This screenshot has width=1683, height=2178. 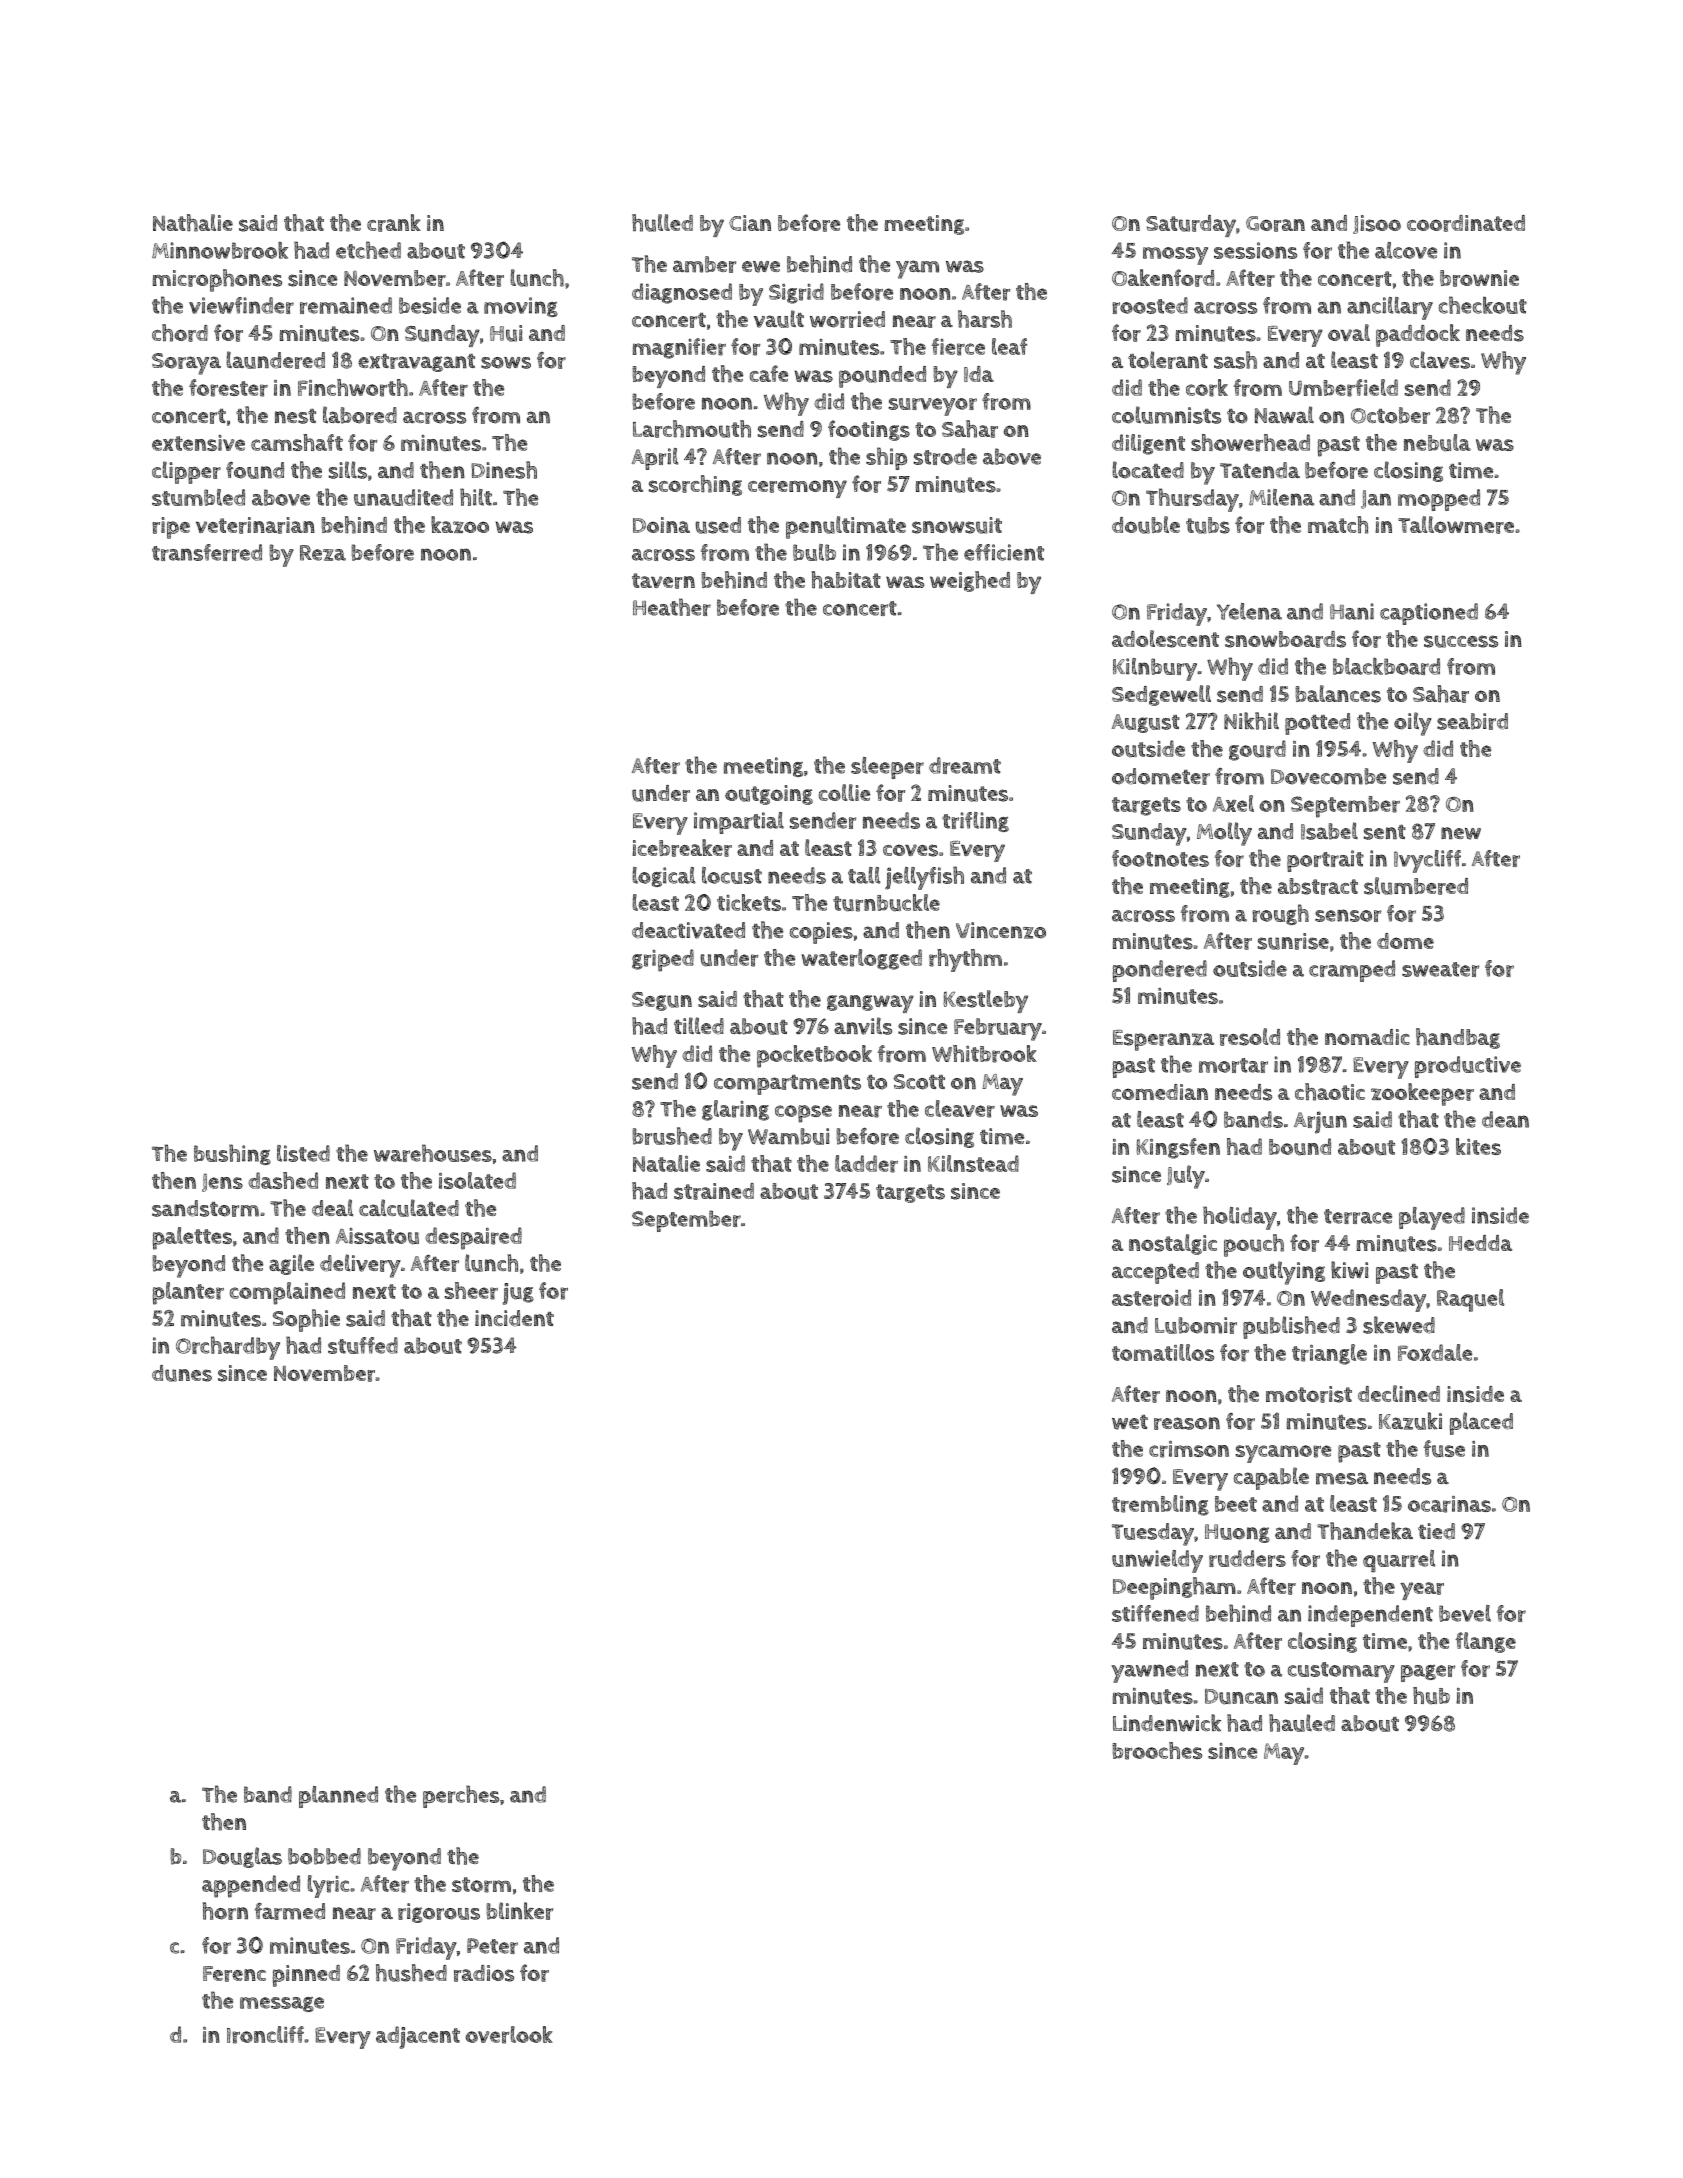 I want to click on Cian, so click(x=750, y=223).
